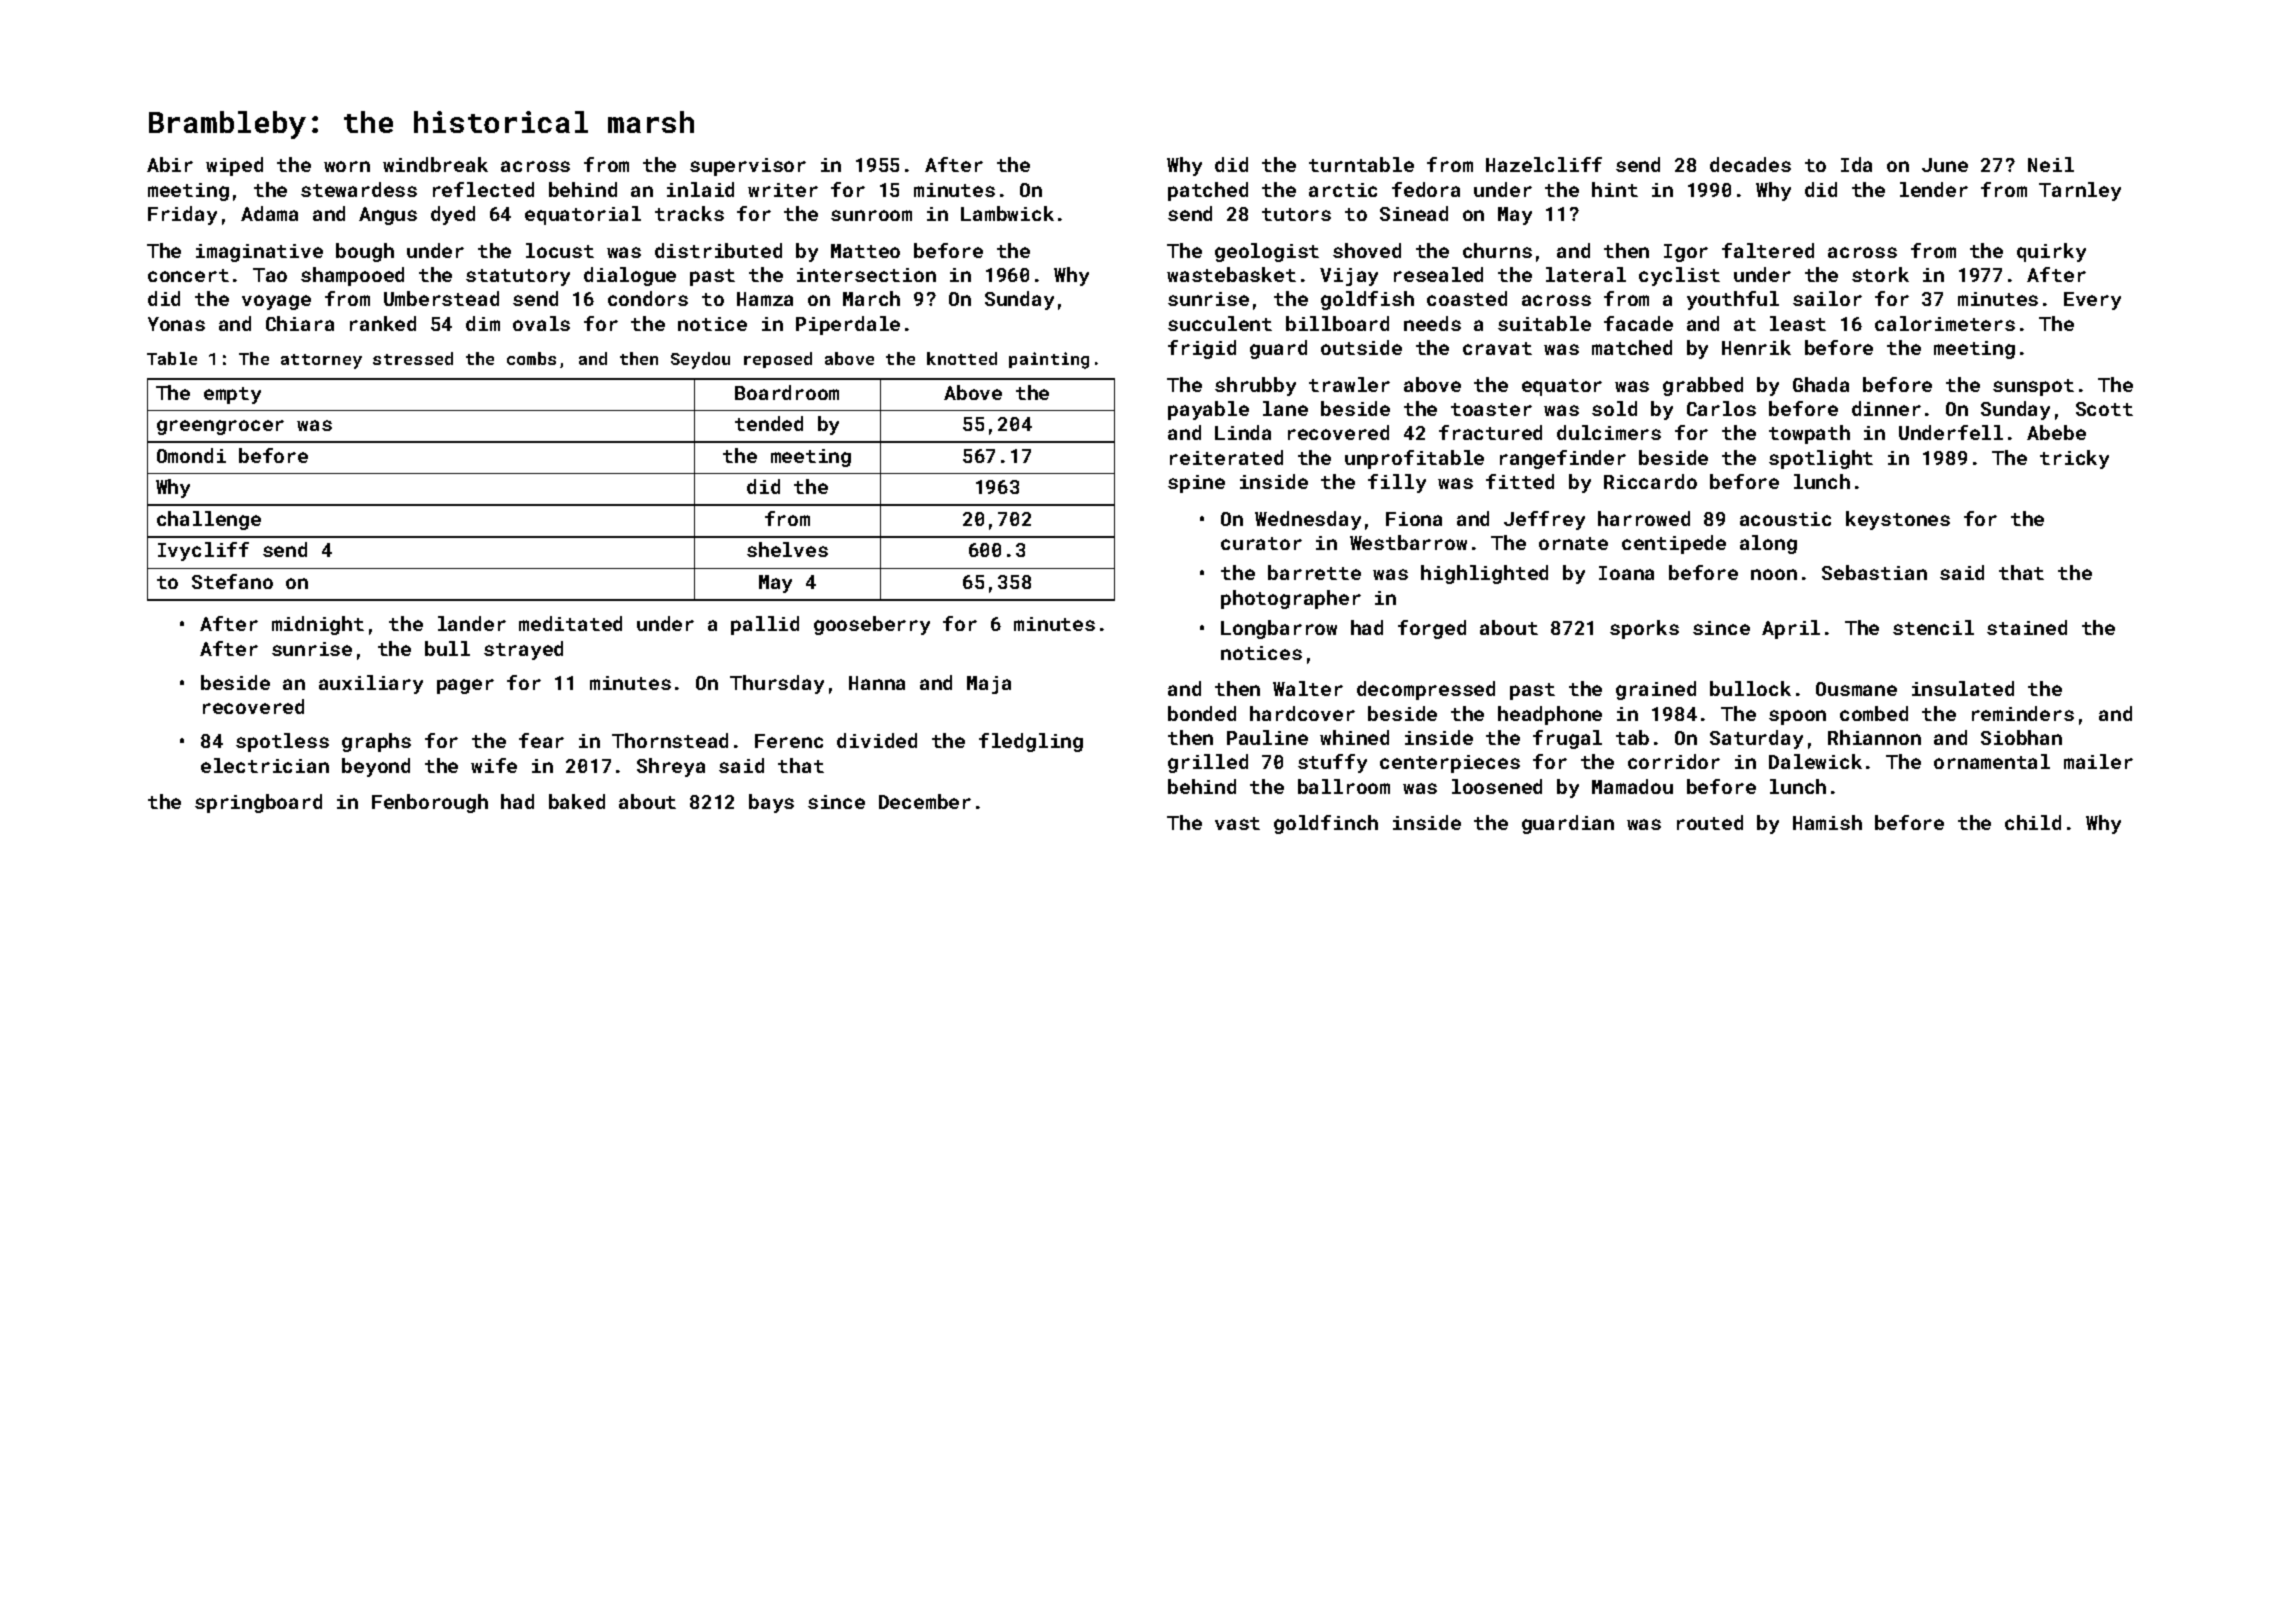  Describe the element at coordinates (276, 302) in the screenshot. I see `voyage` at that location.
